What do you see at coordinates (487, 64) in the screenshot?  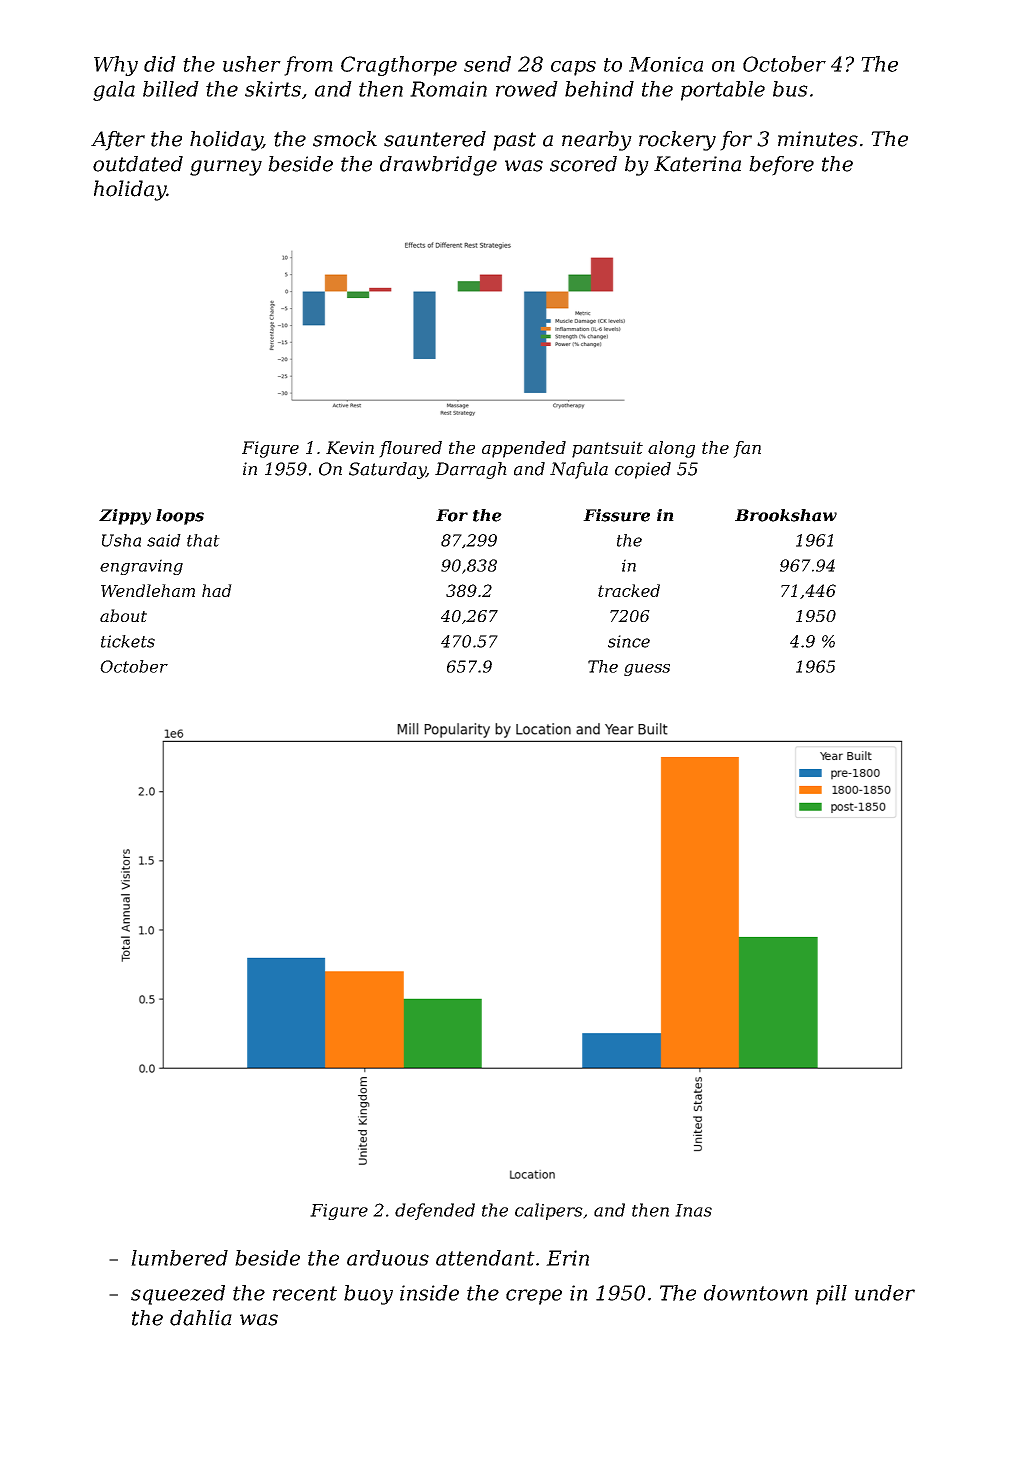 I see `send` at bounding box center [487, 64].
